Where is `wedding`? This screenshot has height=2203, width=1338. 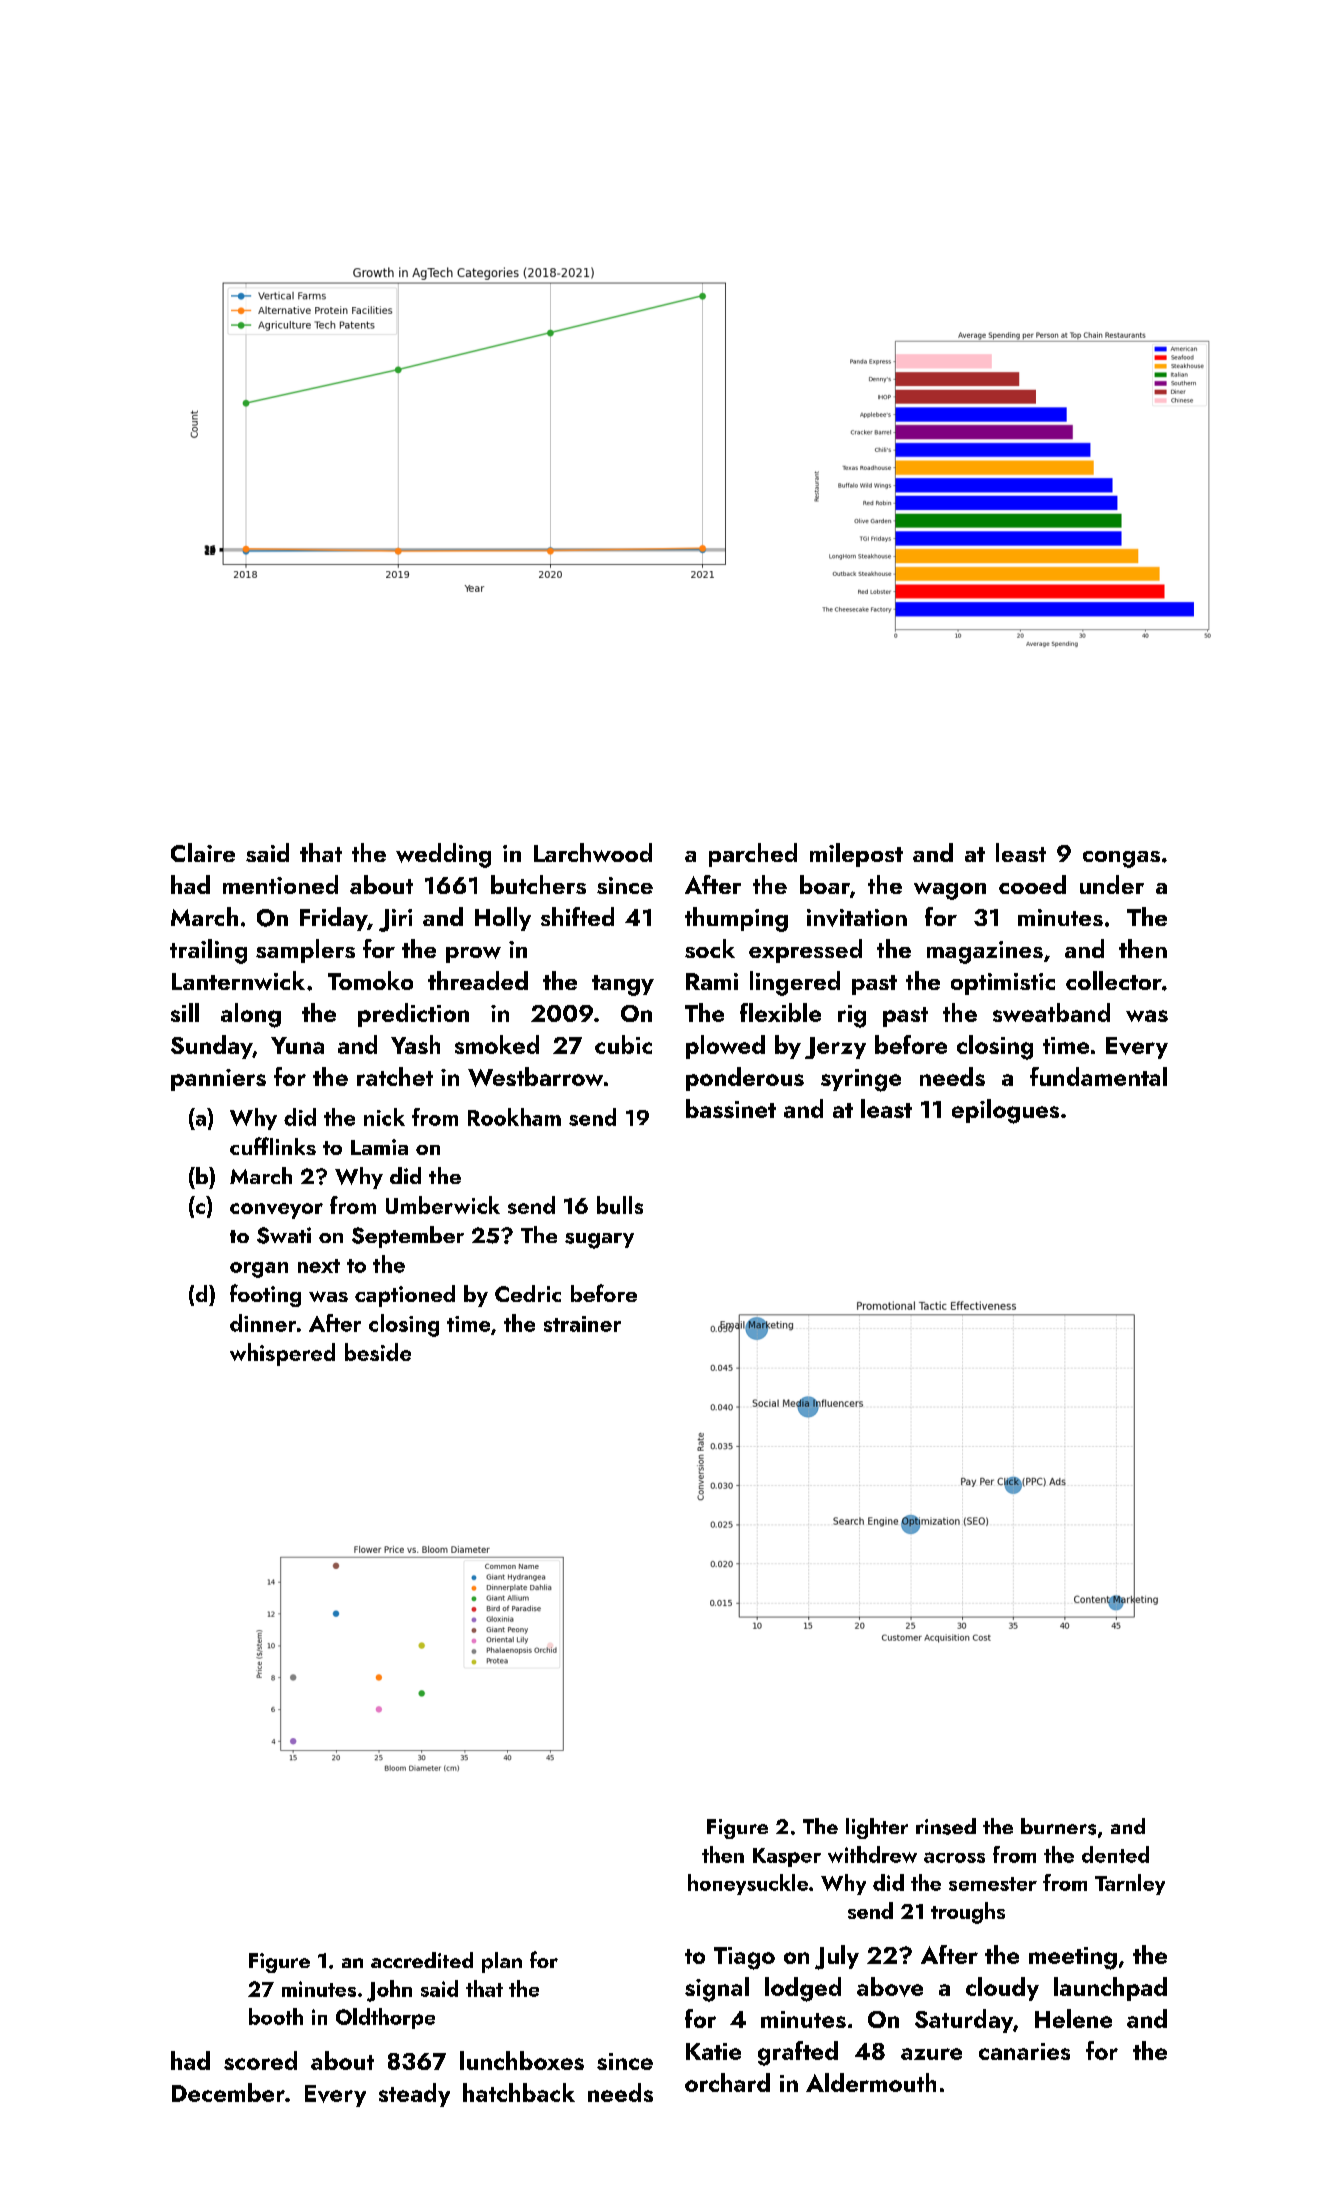 wedding is located at coordinates (443, 855).
